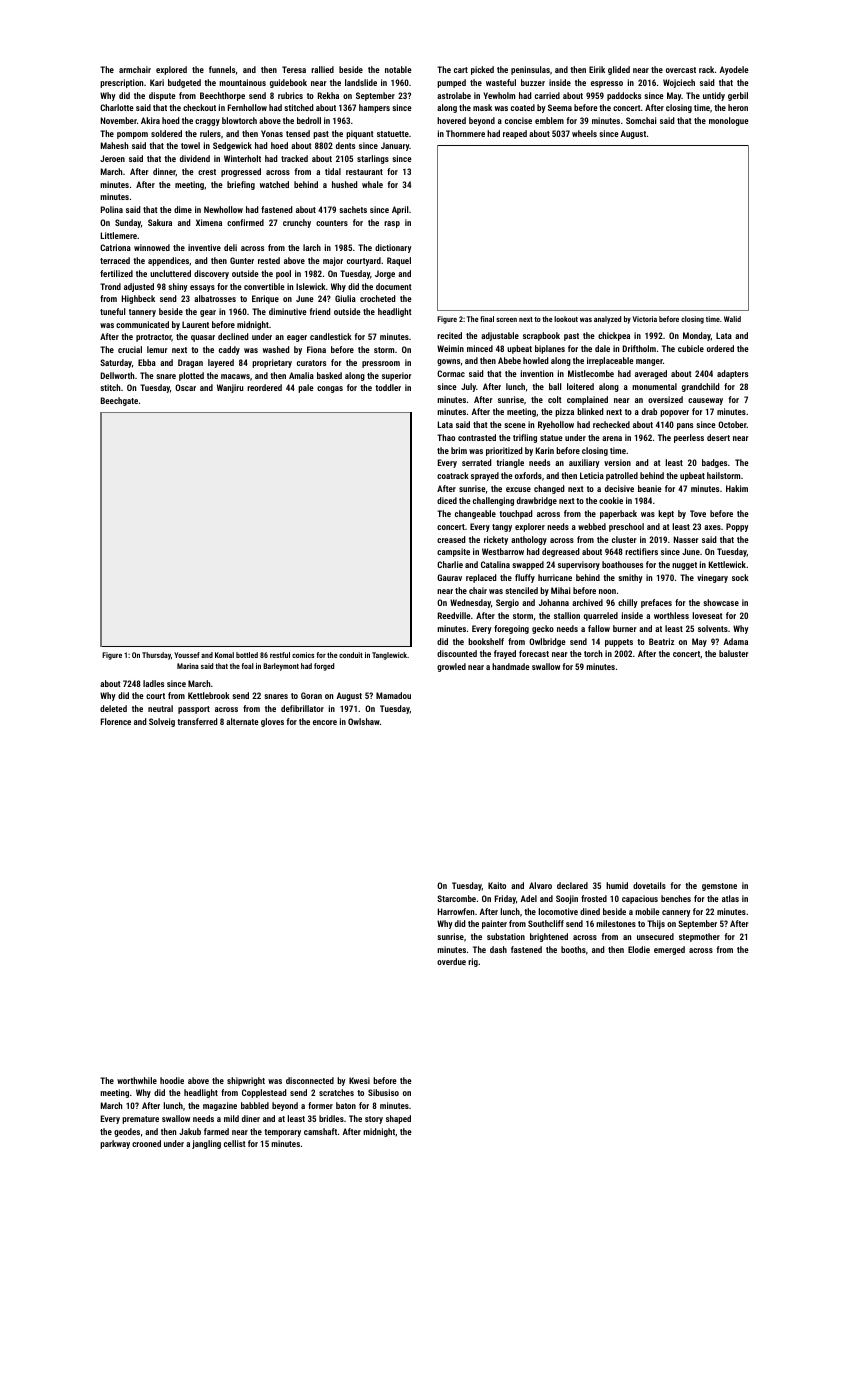 Image resolution: width=849 pixels, height=1400 pixels. I want to click on dinner, so click(164, 172).
